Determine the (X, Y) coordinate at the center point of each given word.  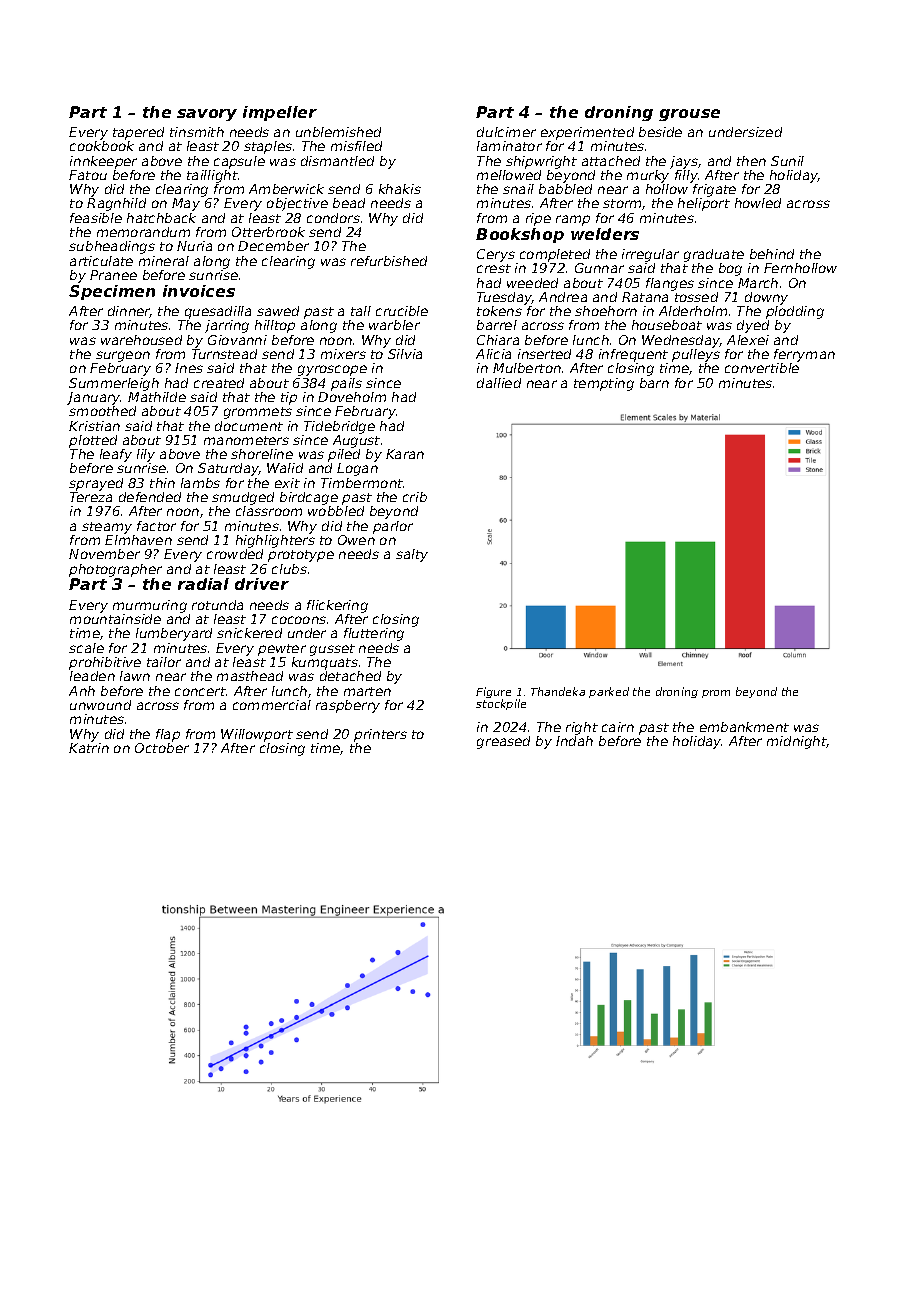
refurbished (389, 261)
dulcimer (506, 132)
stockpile (501, 705)
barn (654, 383)
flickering (337, 606)
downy (766, 298)
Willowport (257, 735)
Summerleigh (114, 384)
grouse (689, 115)
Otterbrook (268, 232)
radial (203, 584)
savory (207, 115)
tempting (604, 384)
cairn (618, 727)
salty (412, 555)
